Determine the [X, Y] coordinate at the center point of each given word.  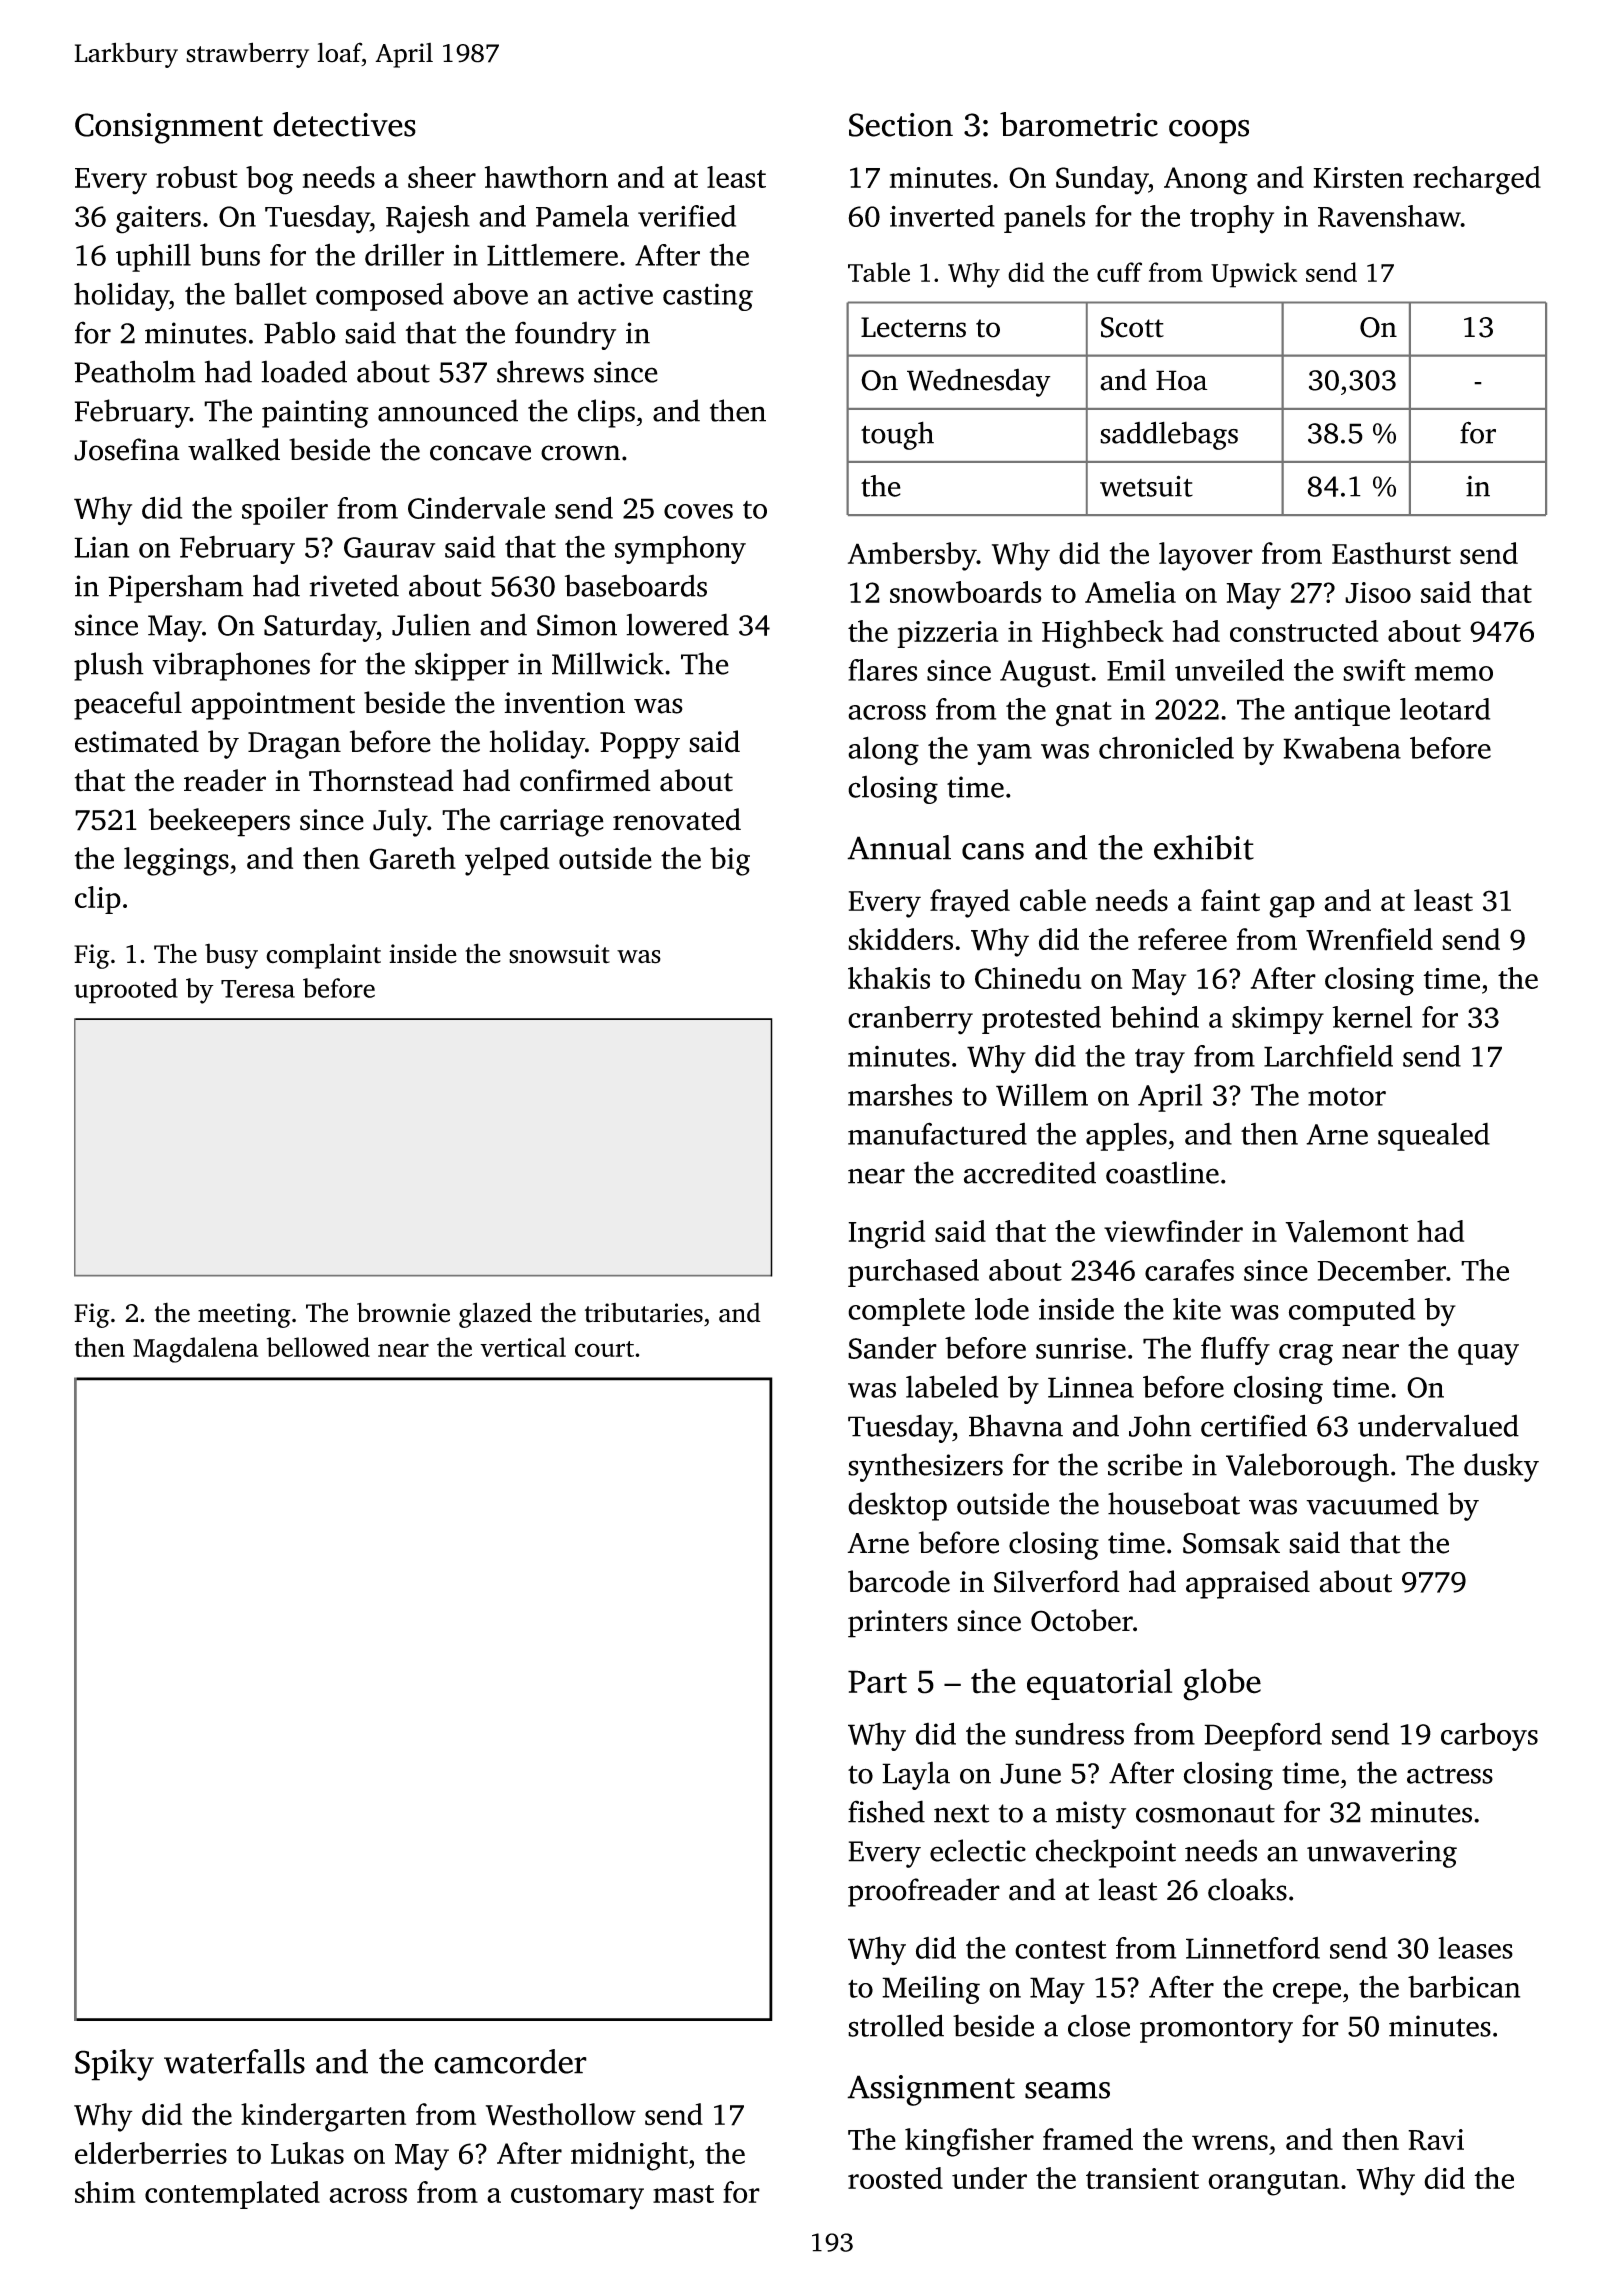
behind [1154, 1017]
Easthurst [1391, 553]
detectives [344, 124]
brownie [403, 1312]
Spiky [114, 2065]
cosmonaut [1205, 1813]
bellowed [318, 1347]
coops [1209, 131]
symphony [680, 550]
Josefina [127, 449]
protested [1041, 1020]
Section [901, 125]
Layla [916, 1775]
